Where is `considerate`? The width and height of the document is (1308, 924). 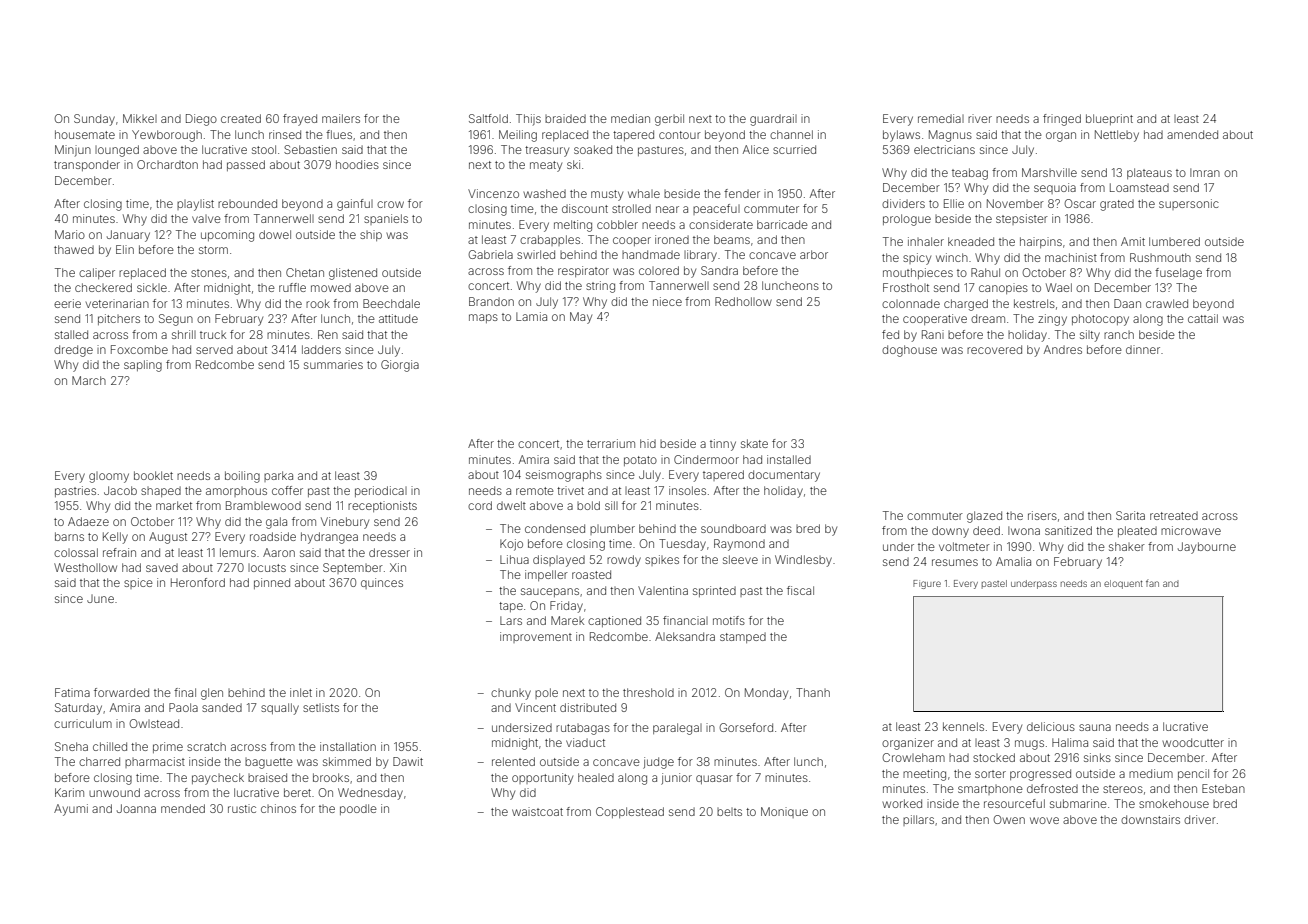 considerate is located at coordinates (721, 224).
